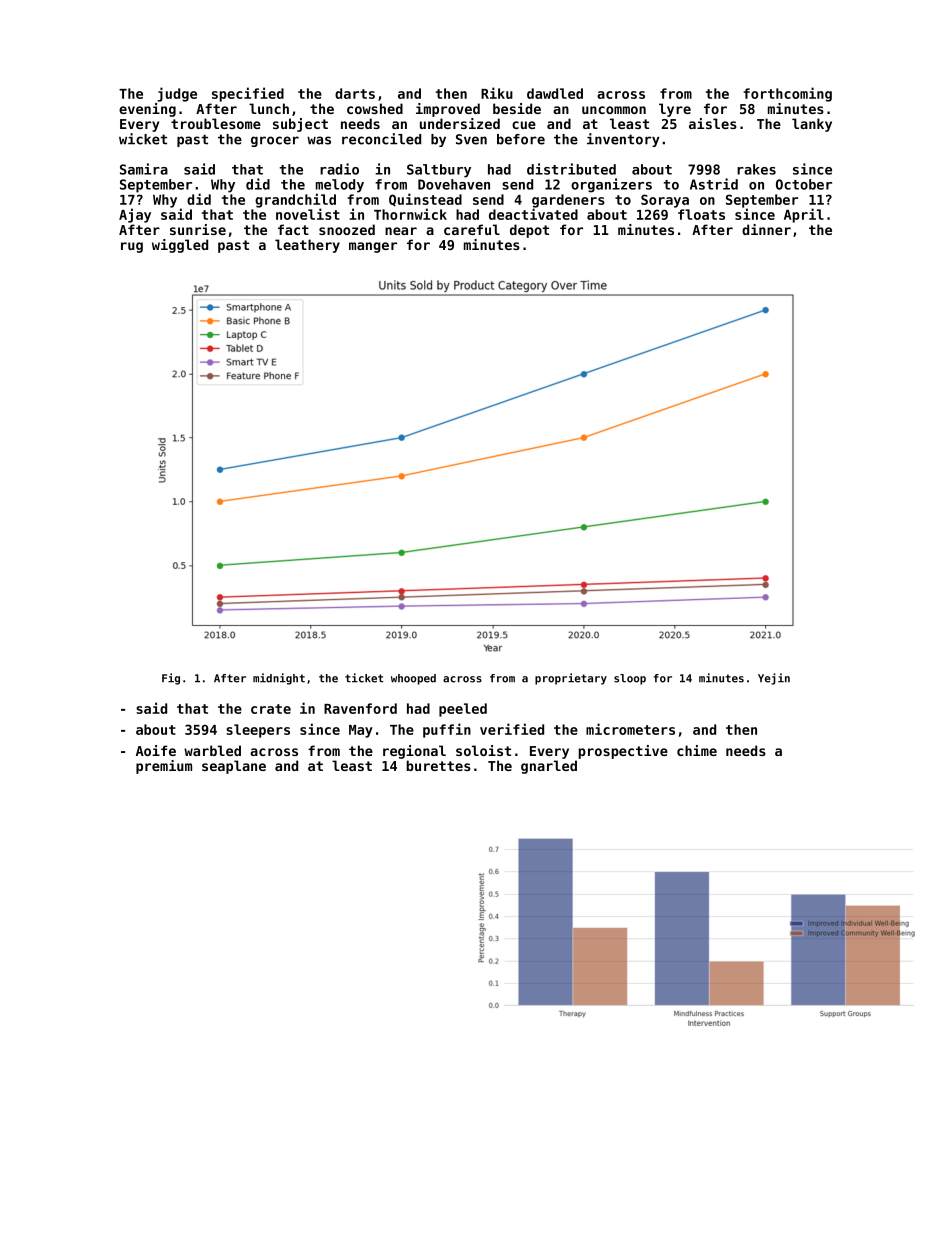  What do you see at coordinates (373, 247) in the screenshot?
I see `manger` at bounding box center [373, 247].
